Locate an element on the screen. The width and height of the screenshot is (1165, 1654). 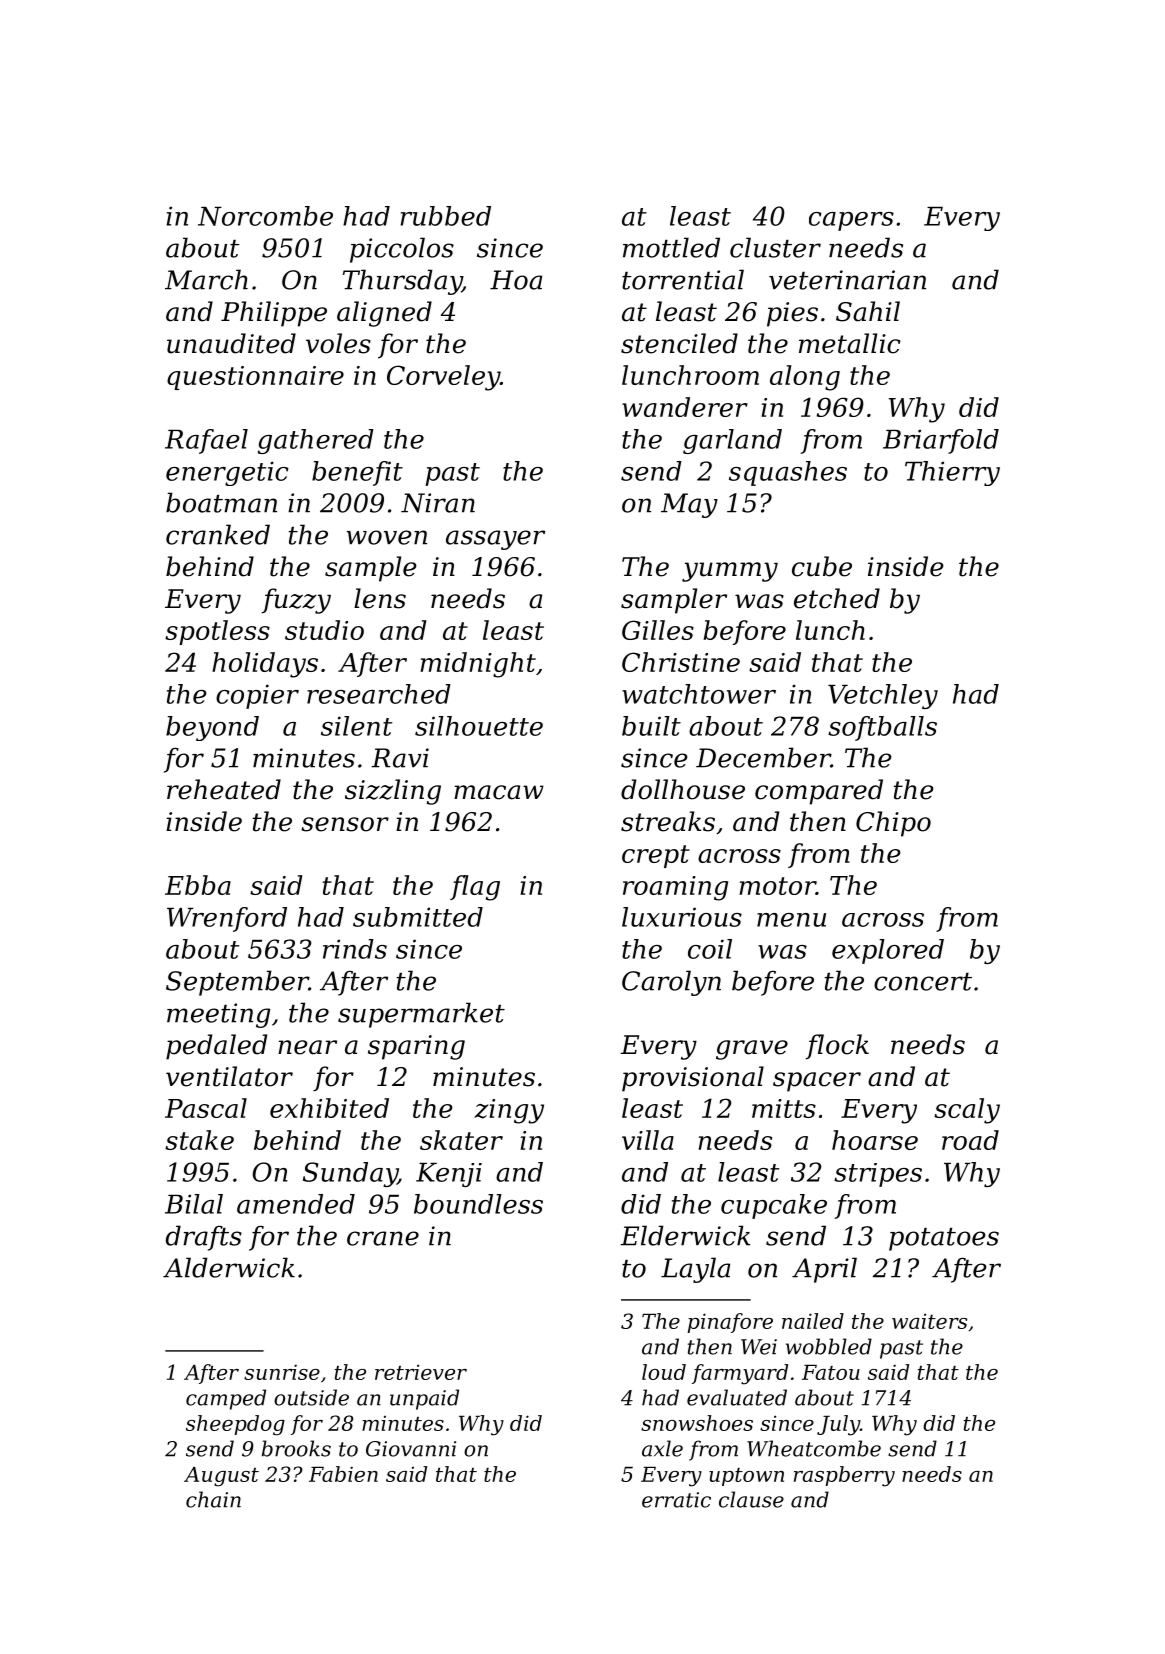
flag is located at coordinates (475, 888).
